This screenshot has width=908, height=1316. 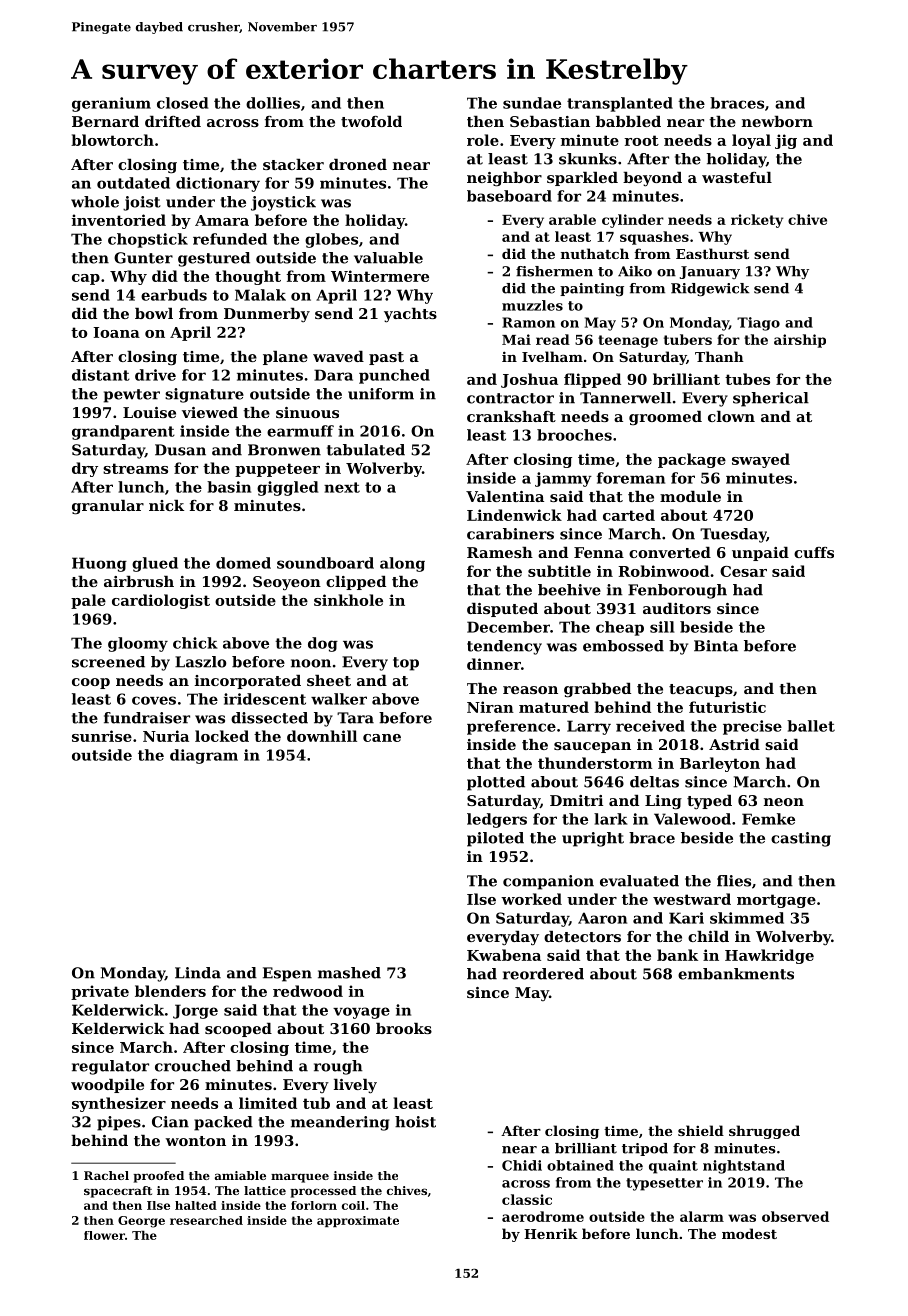 What do you see at coordinates (764, 1132) in the screenshot?
I see `shrugged` at bounding box center [764, 1132].
